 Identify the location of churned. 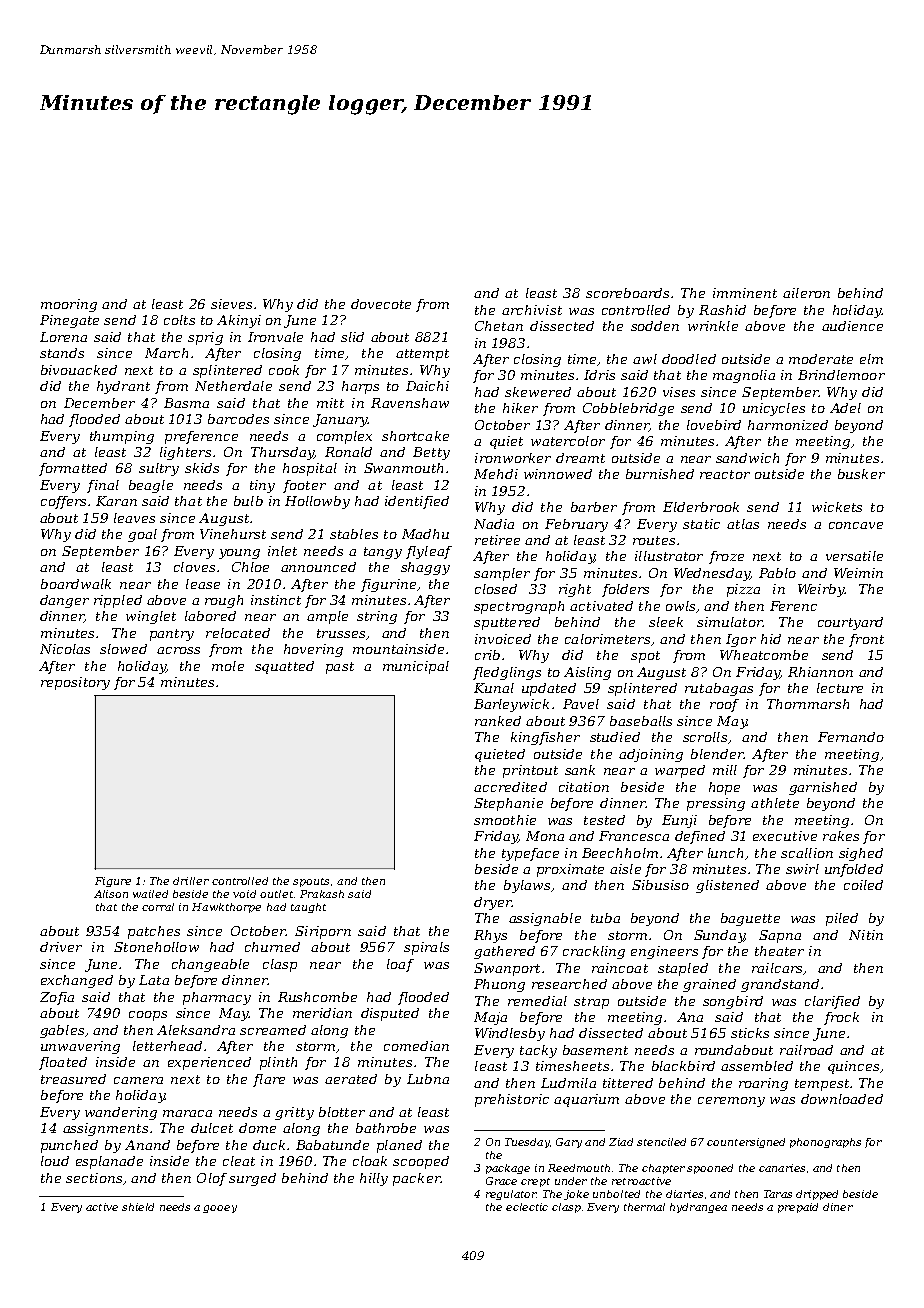
(272, 947).
